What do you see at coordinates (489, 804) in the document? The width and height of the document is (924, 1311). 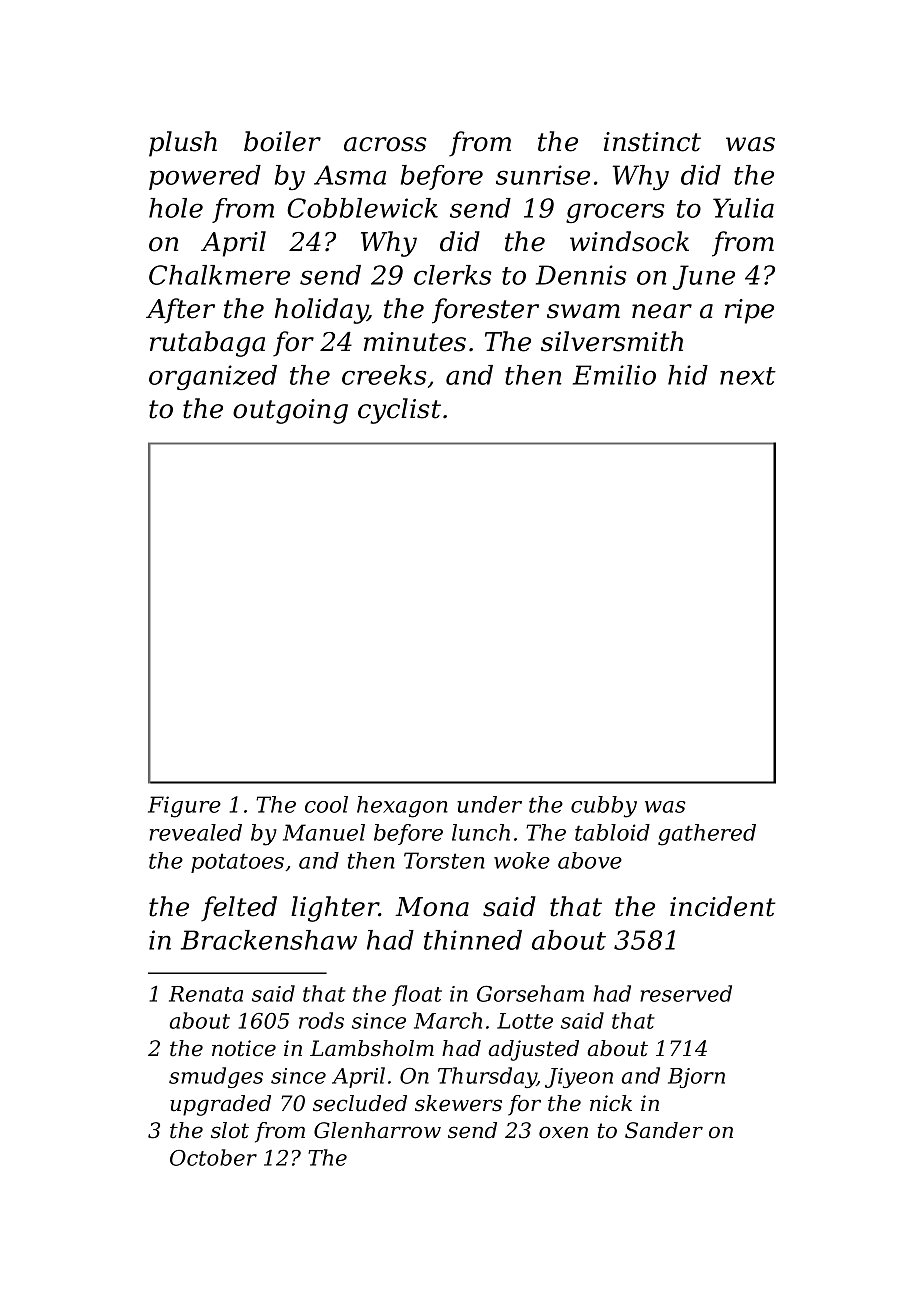 I see `under` at bounding box center [489, 804].
